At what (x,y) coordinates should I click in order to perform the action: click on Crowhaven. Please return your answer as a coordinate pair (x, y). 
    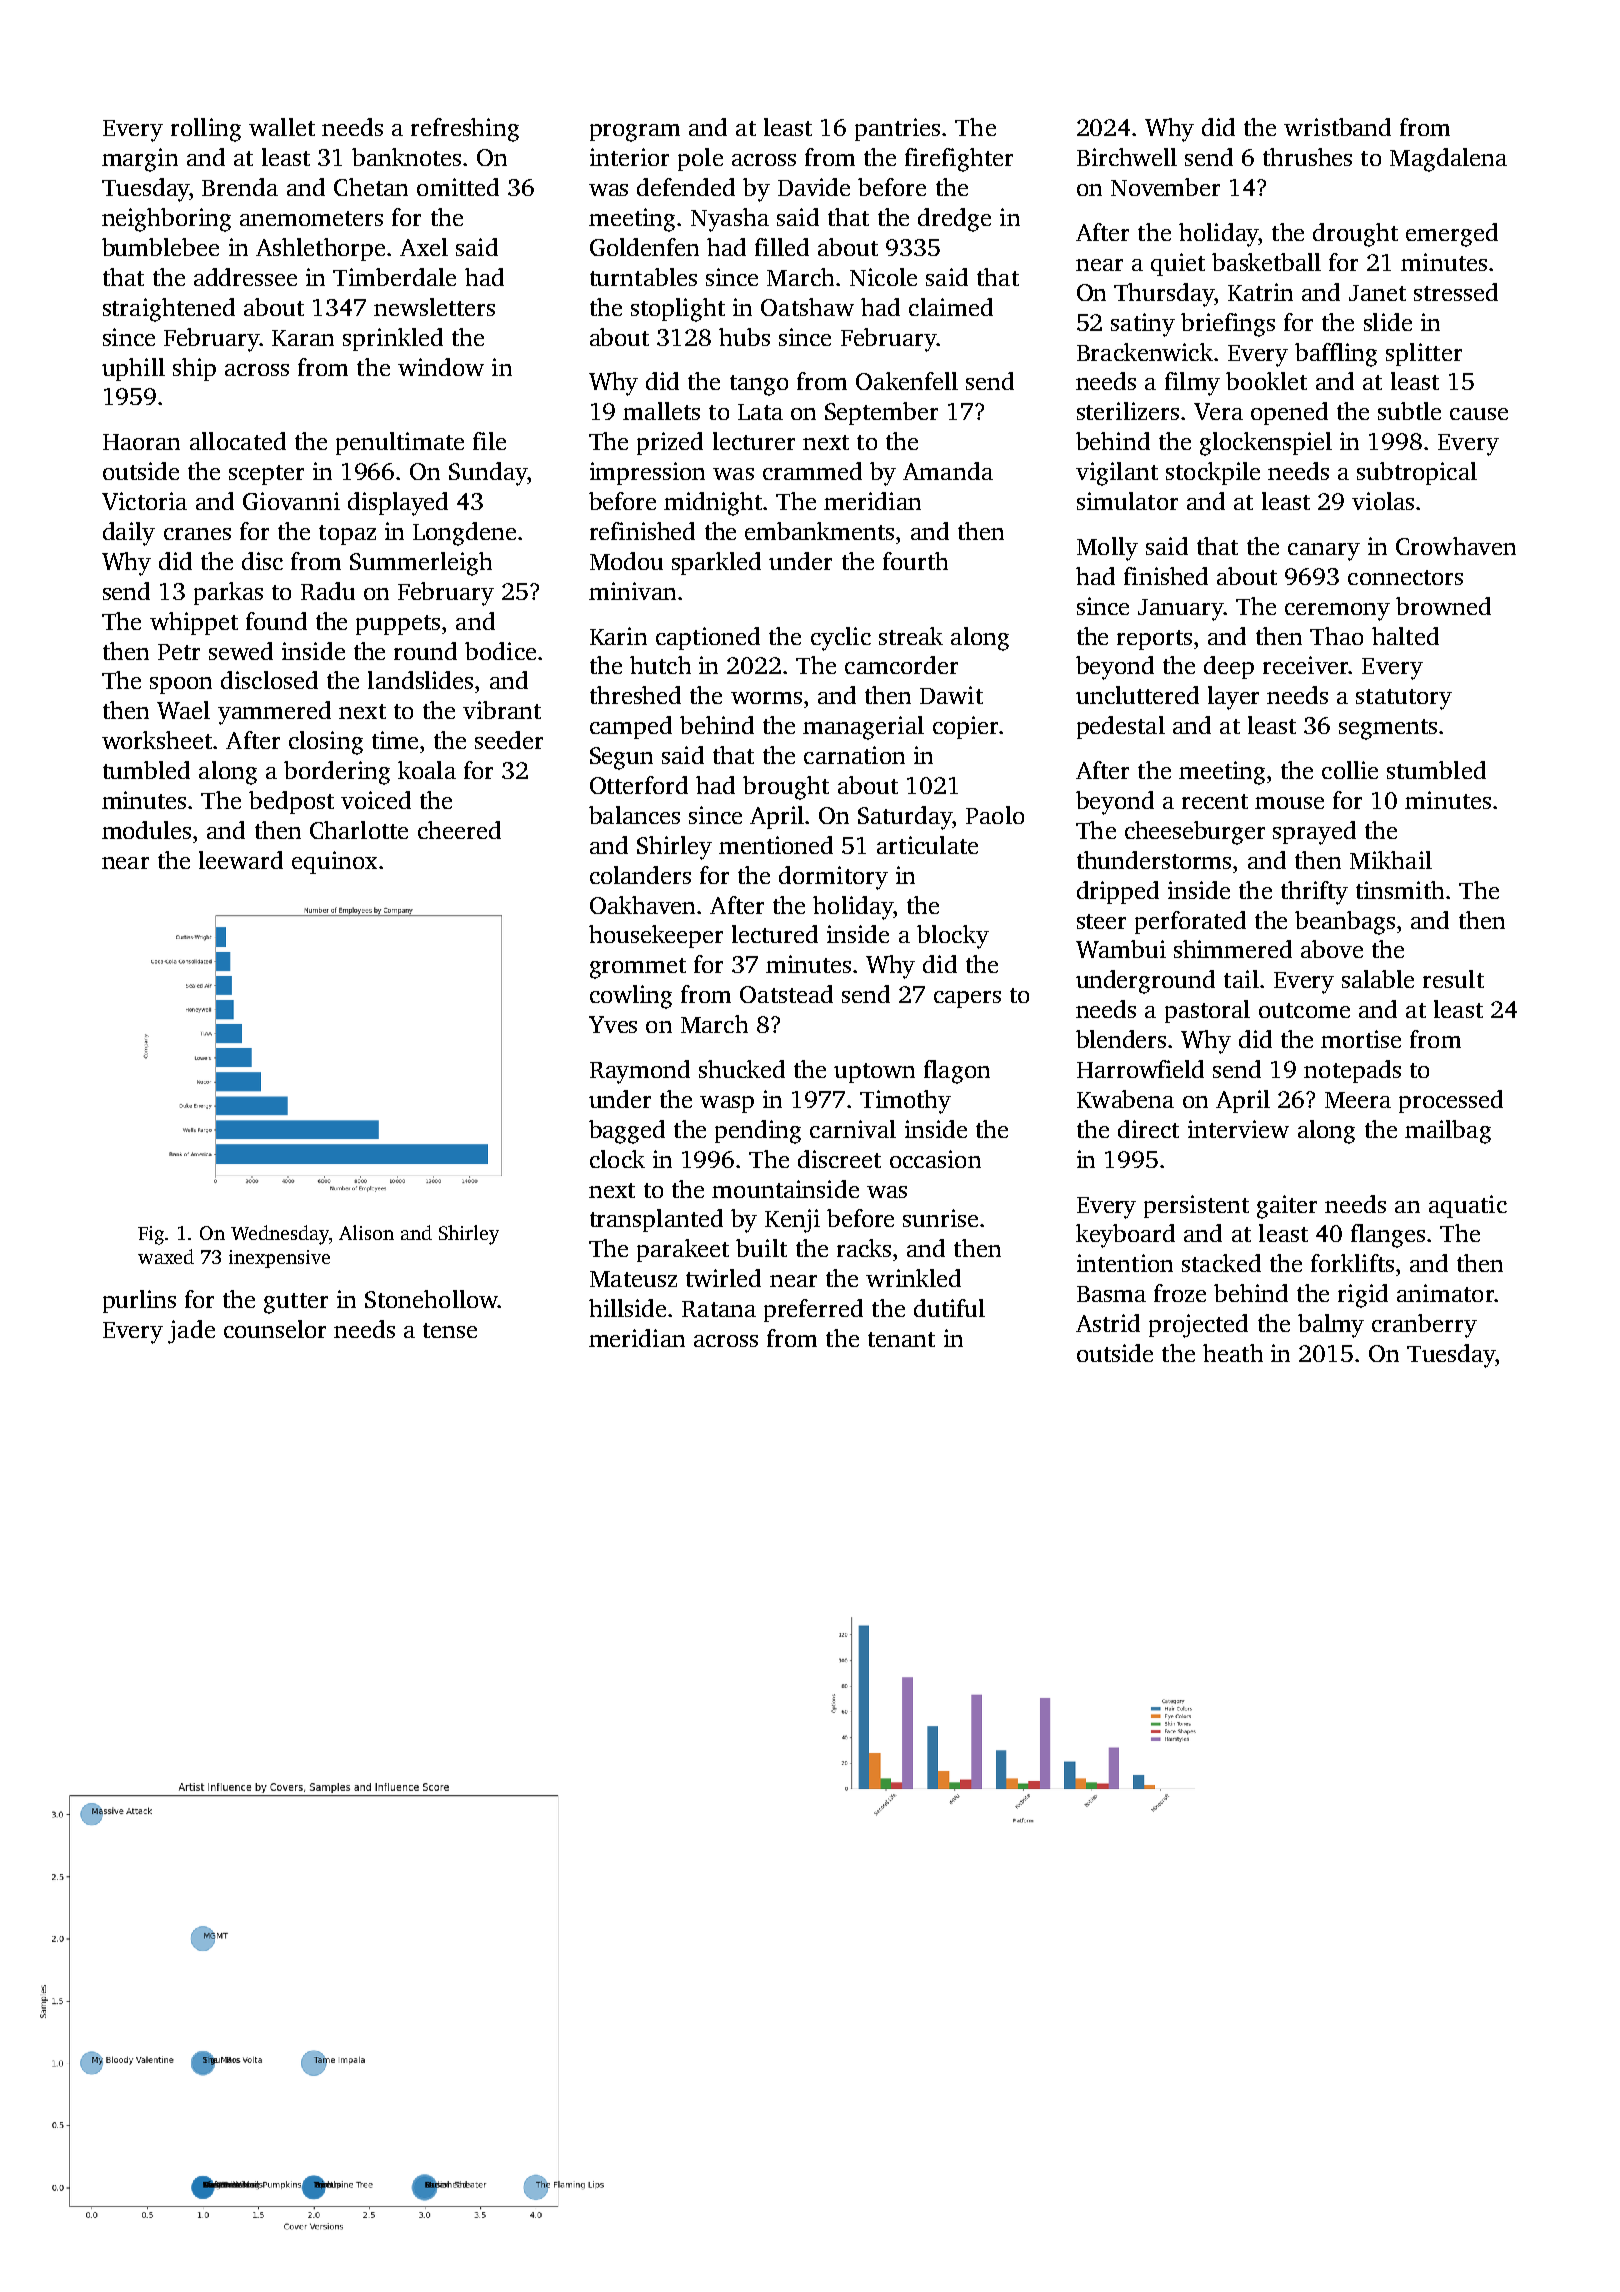
    Looking at the image, I should click on (1456, 546).
